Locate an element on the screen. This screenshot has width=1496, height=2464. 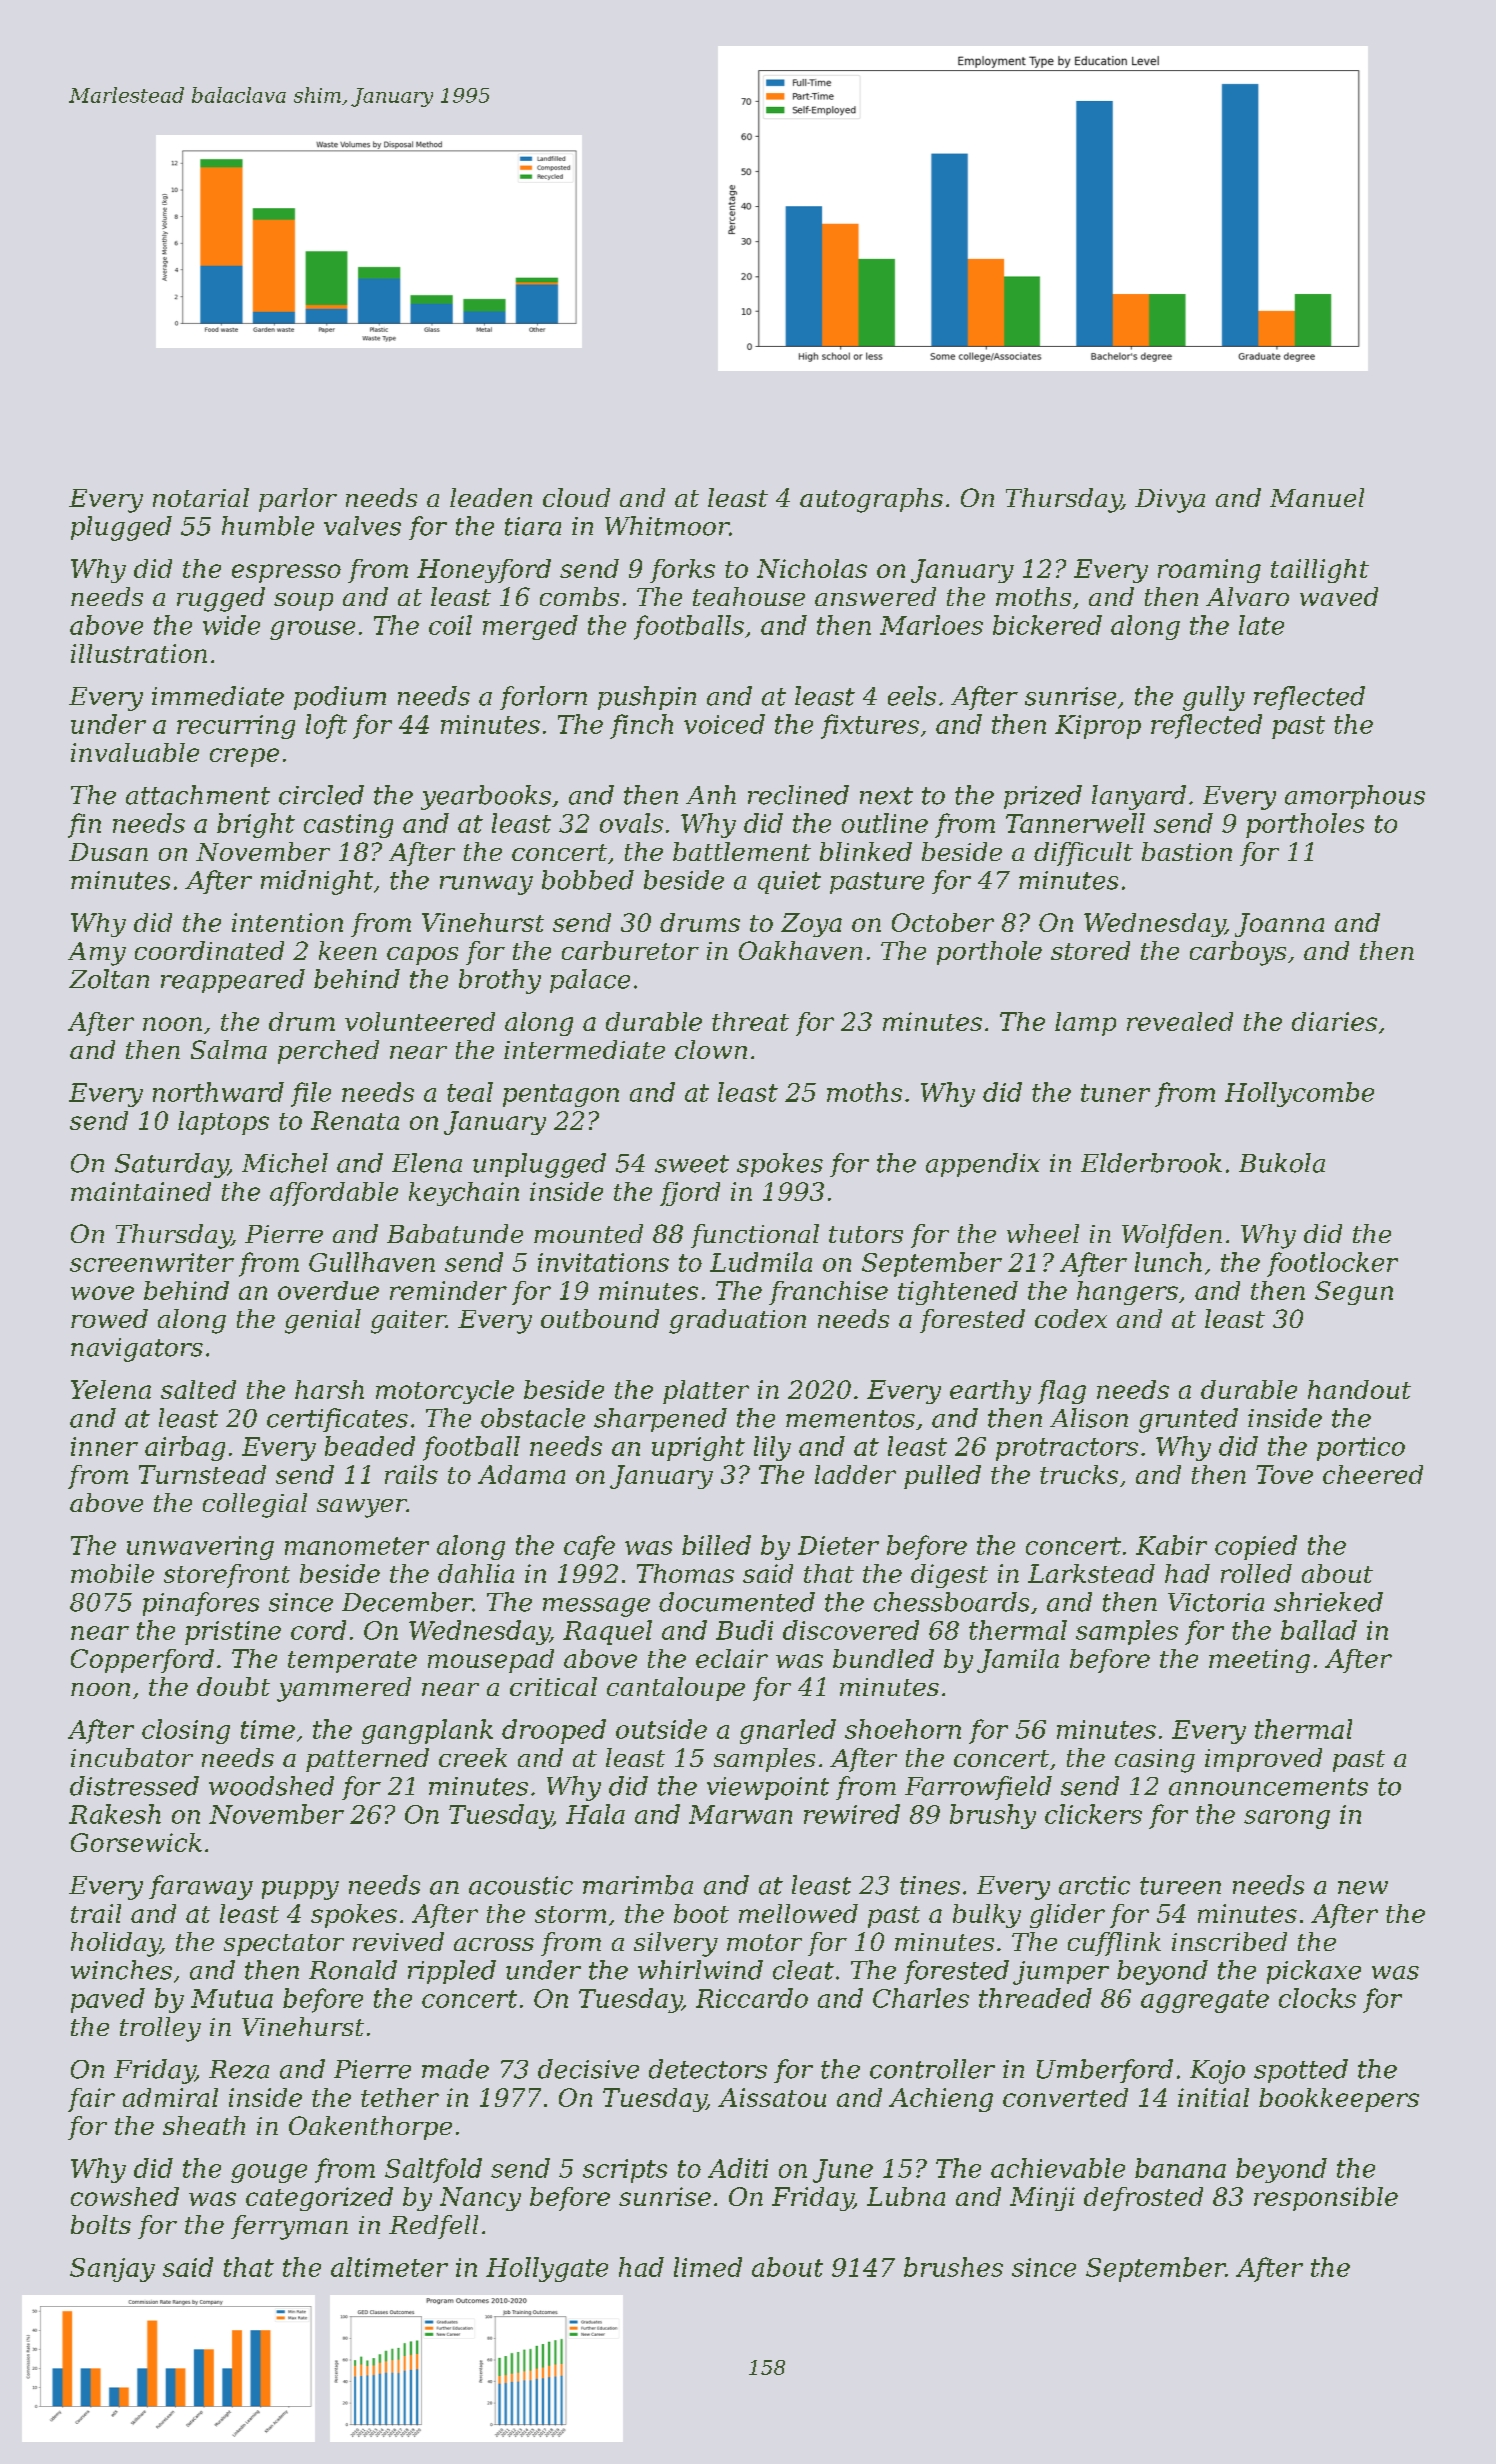
brushes is located at coordinates (953, 2267).
